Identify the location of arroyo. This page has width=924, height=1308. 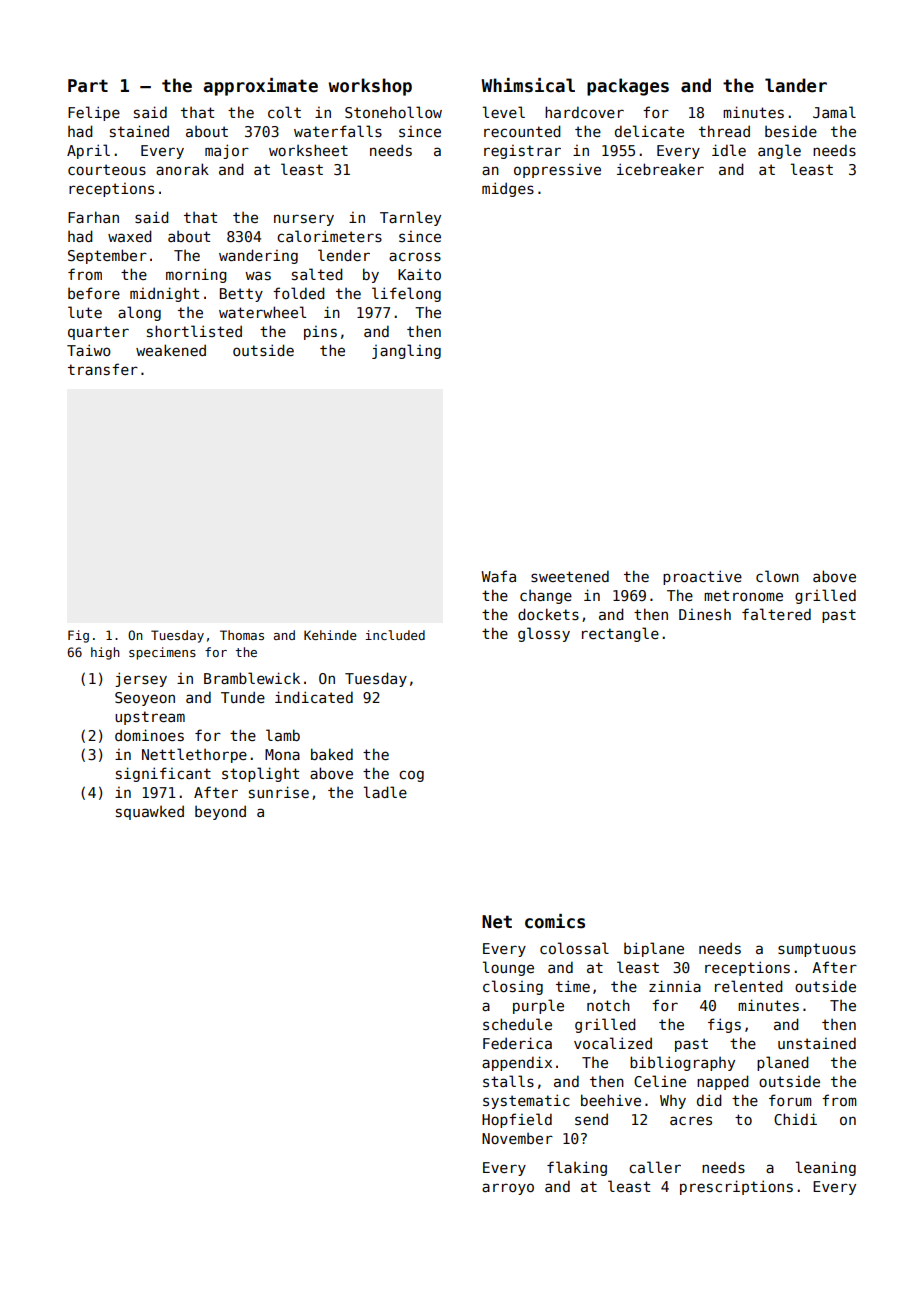
(508, 1189).
